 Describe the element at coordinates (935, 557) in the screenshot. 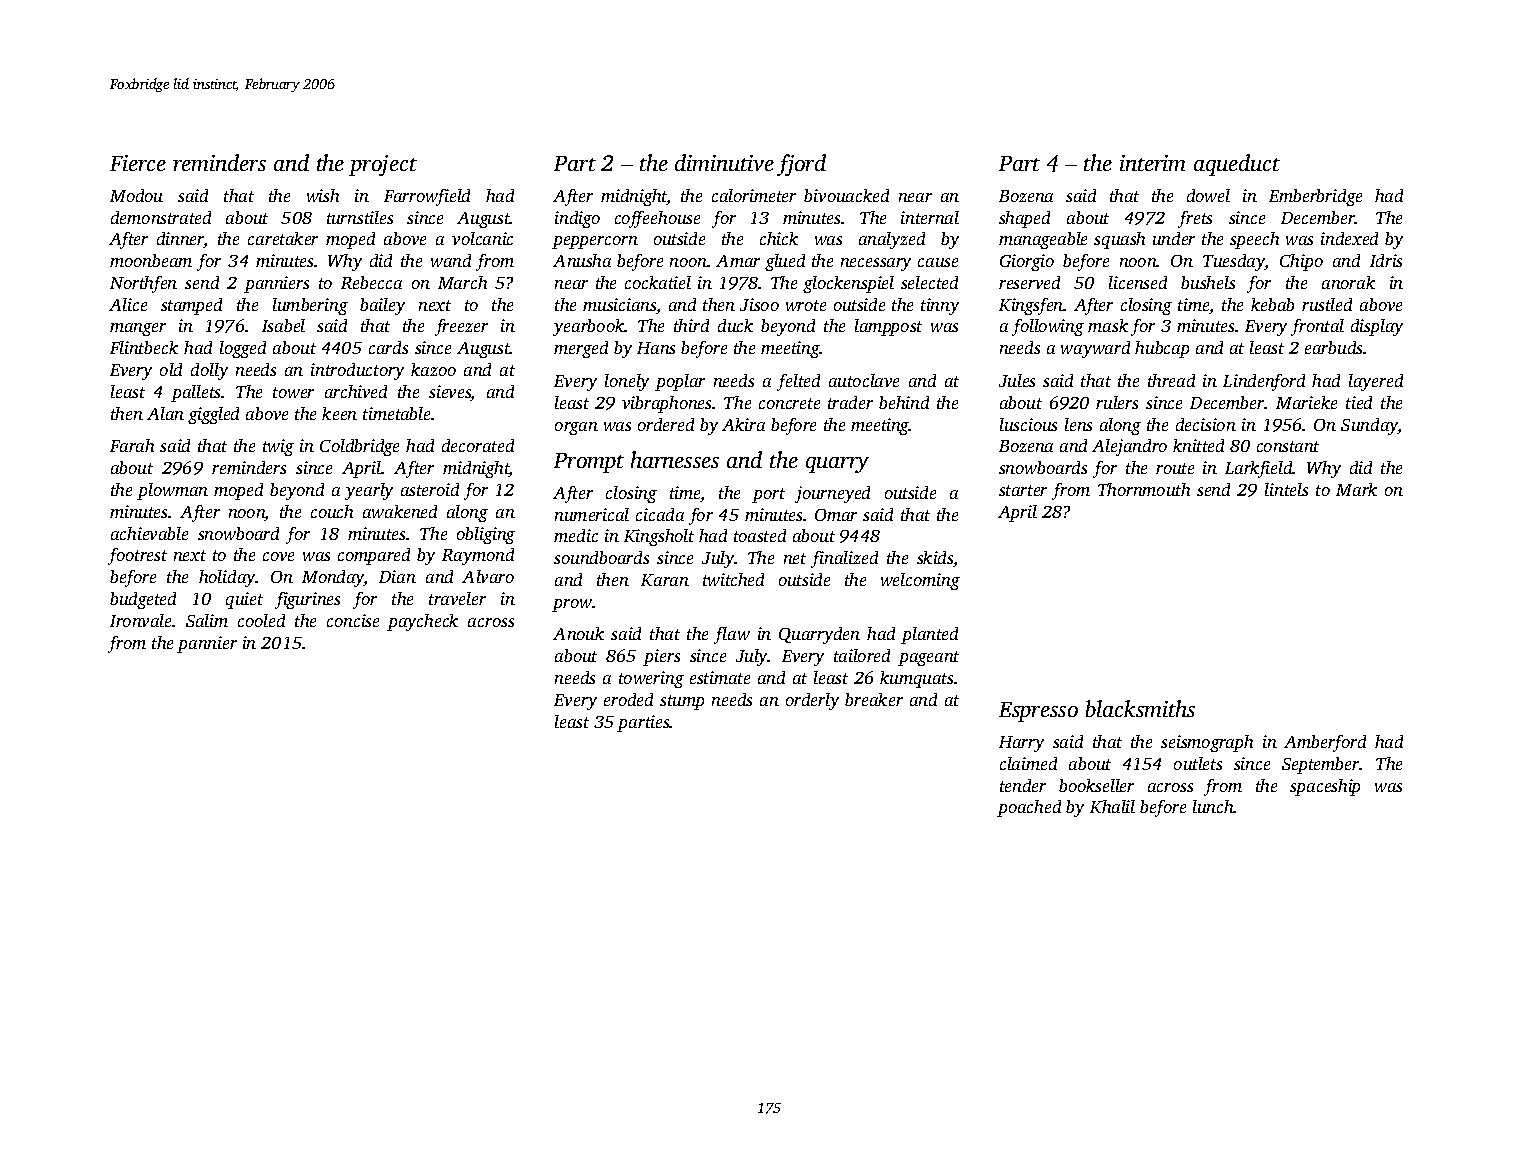

I see `skids` at that location.
